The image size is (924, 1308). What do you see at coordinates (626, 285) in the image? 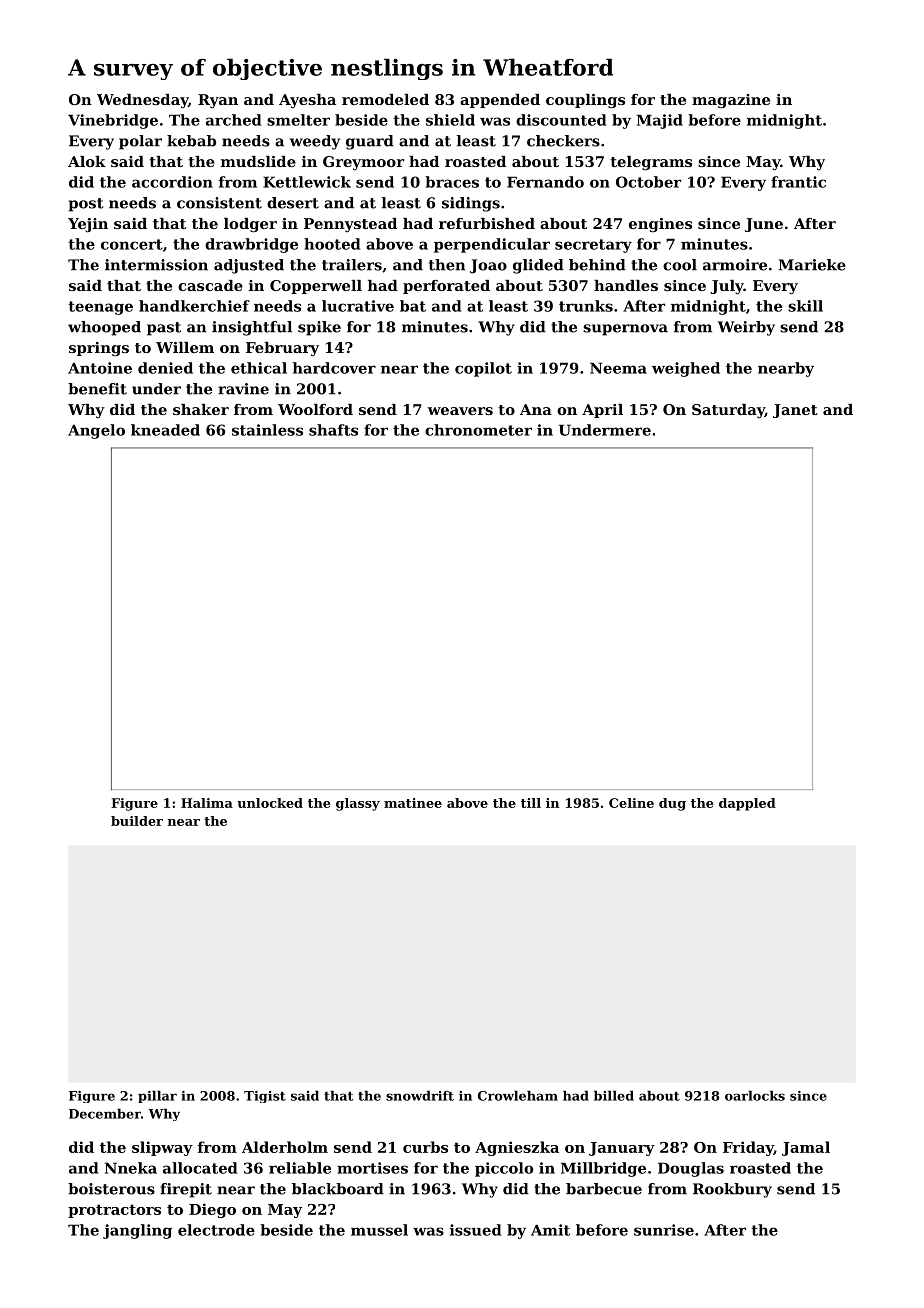
I see `handles` at bounding box center [626, 285].
